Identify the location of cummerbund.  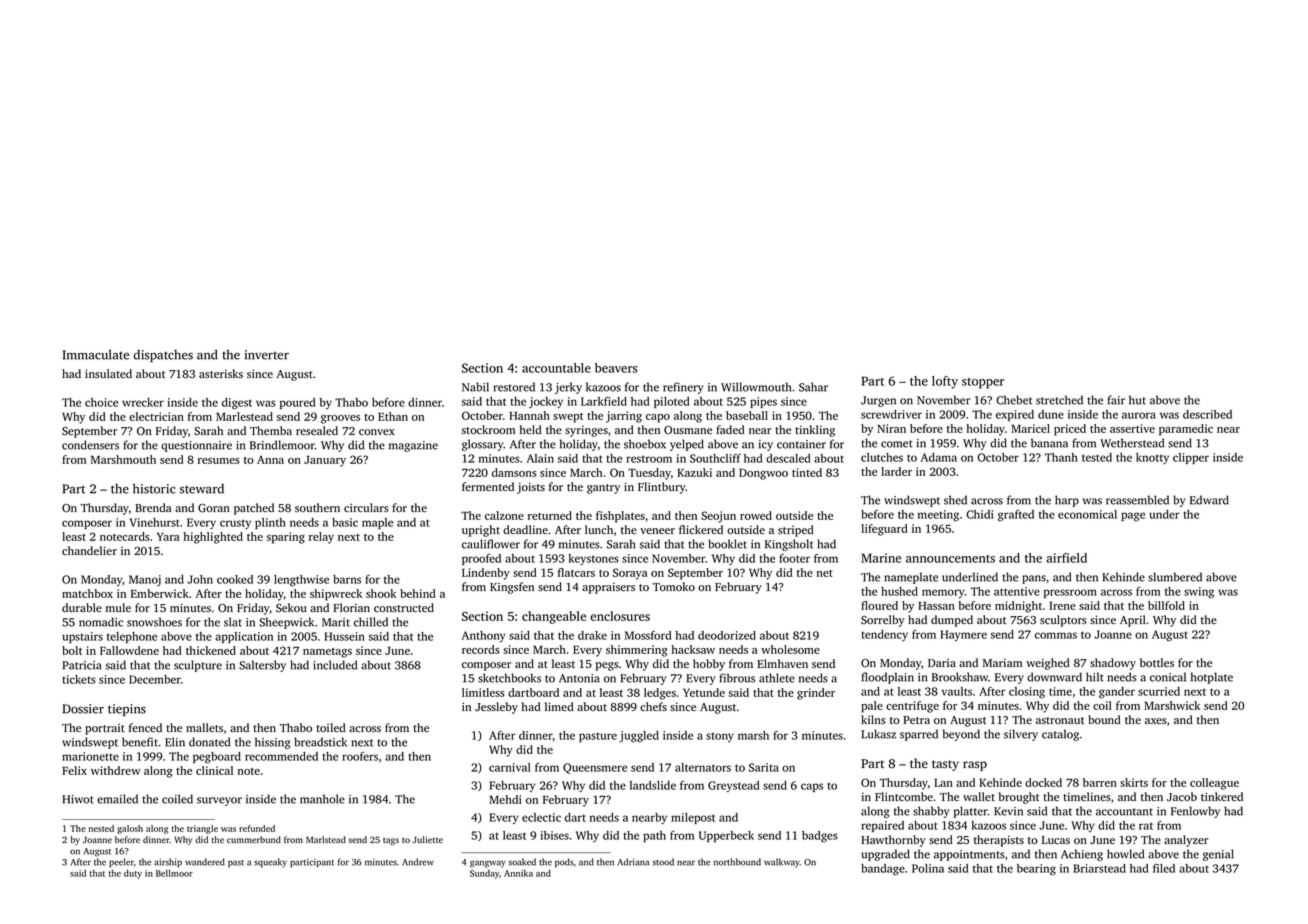
(254, 839).
